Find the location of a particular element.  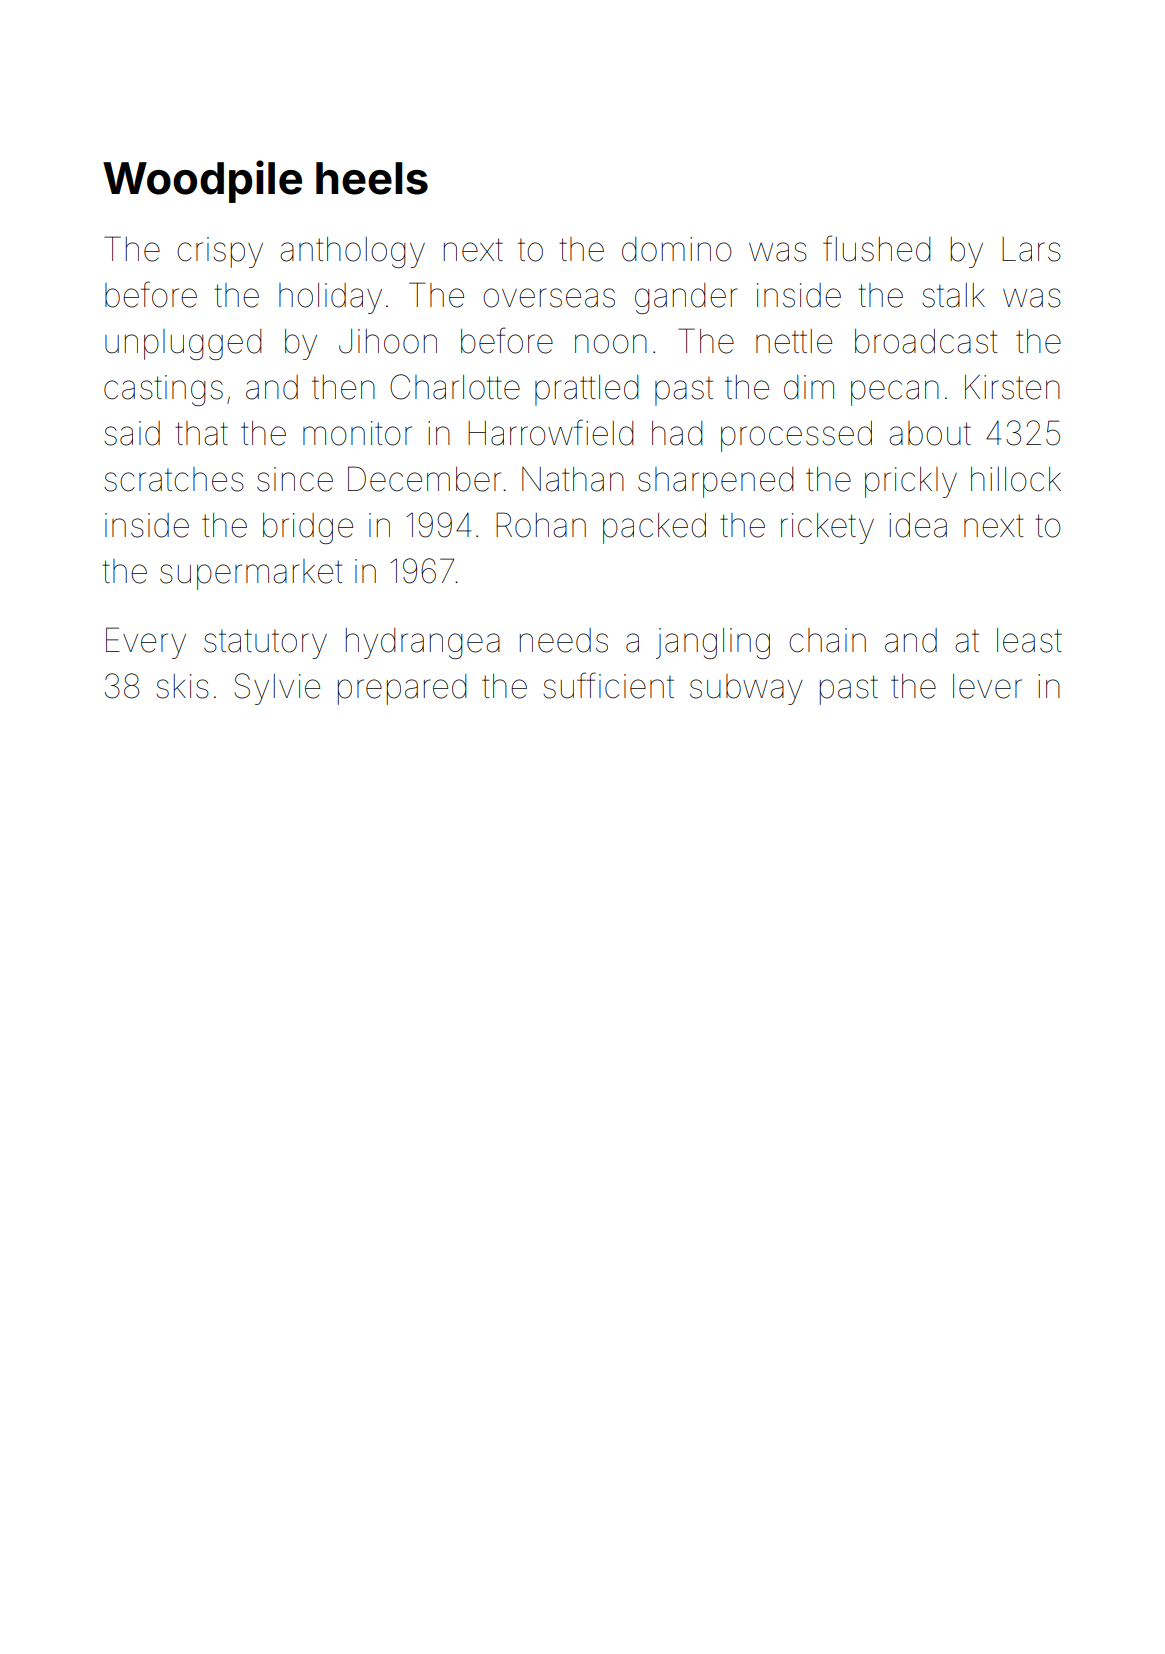

had is located at coordinates (677, 433).
